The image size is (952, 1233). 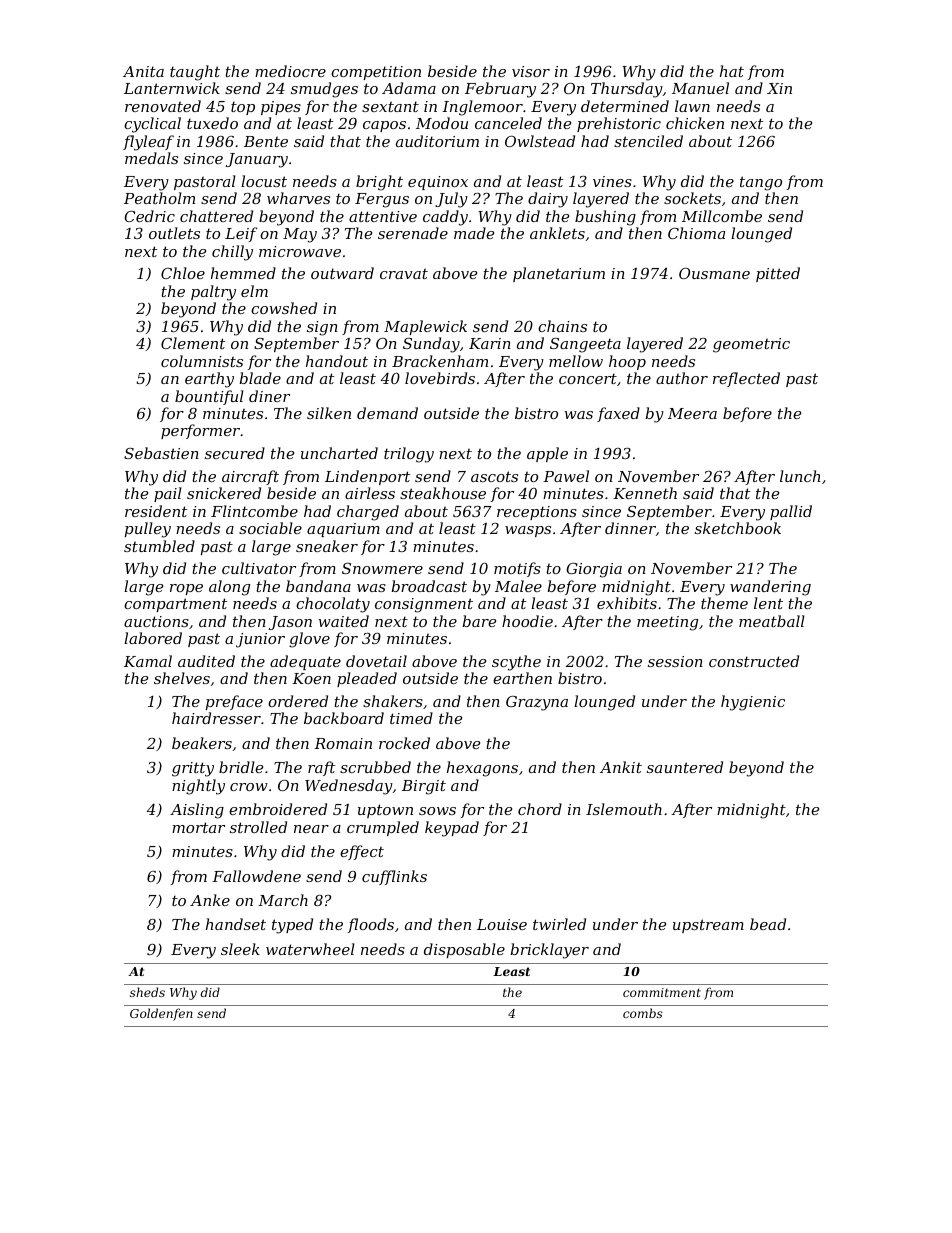 I want to click on session, so click(x=675, y=661).
